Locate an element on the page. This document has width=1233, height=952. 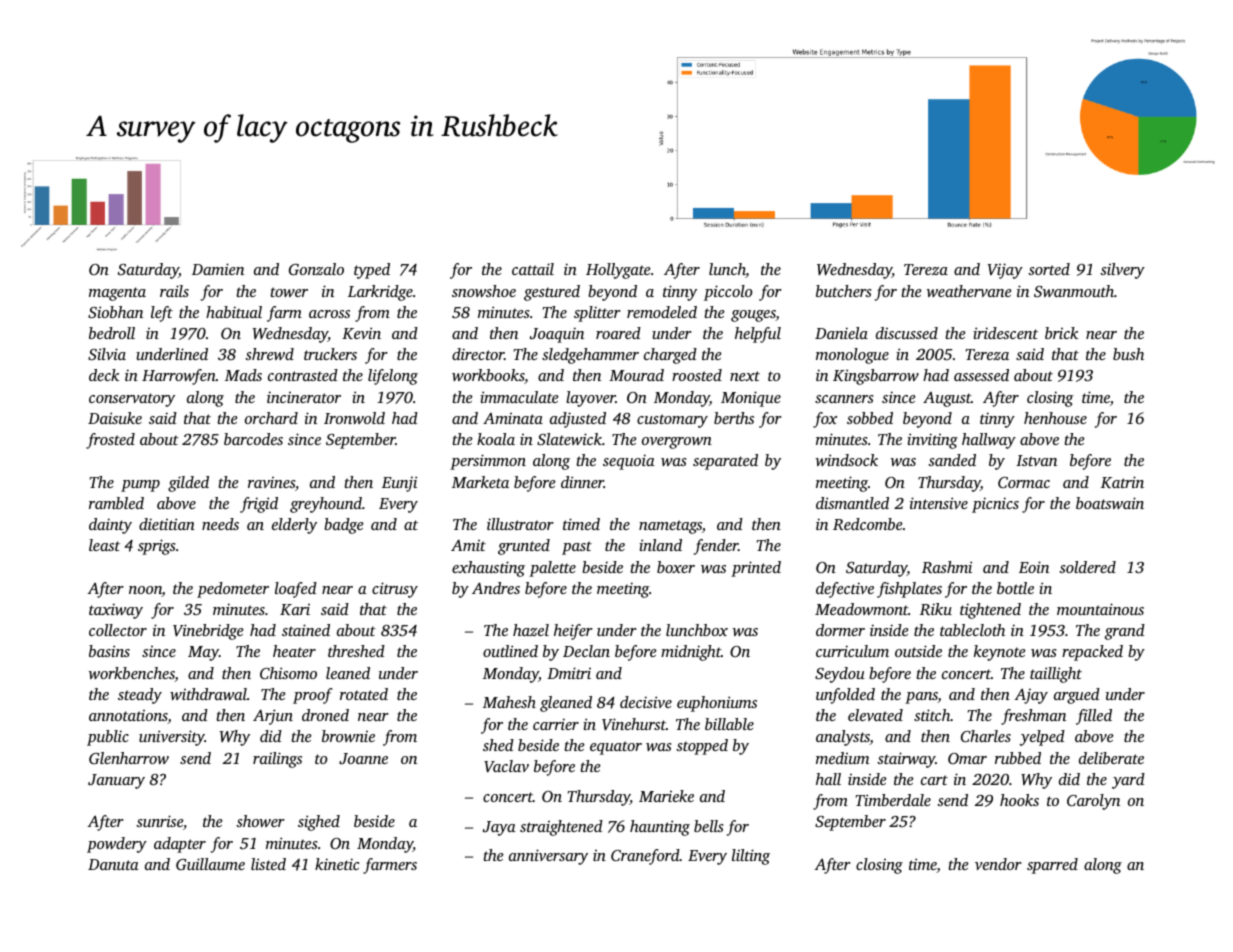
yard is located at coordinates (1128, 781).
